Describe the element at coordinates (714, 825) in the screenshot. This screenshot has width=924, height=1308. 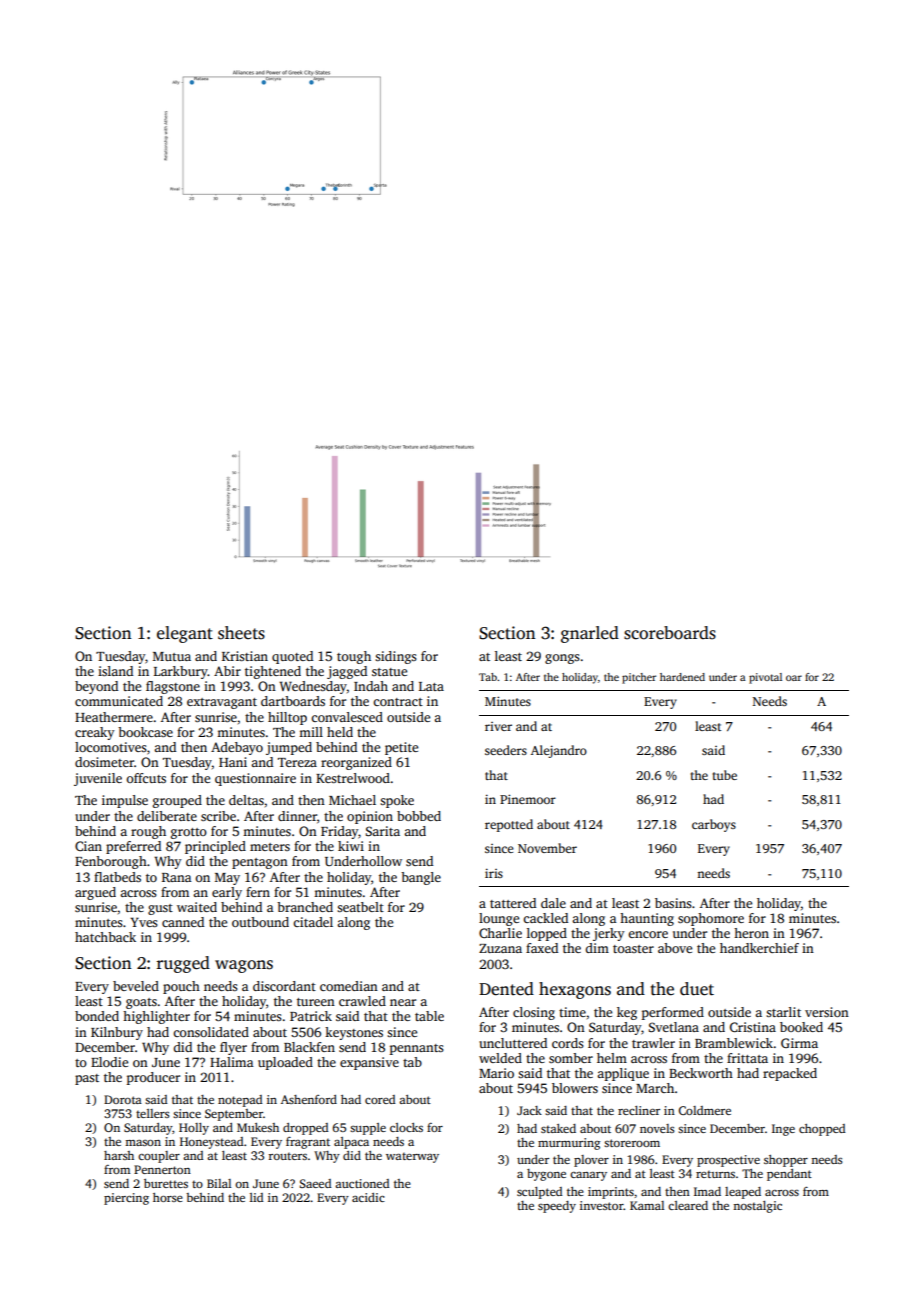
I see `carboys` at that location.
